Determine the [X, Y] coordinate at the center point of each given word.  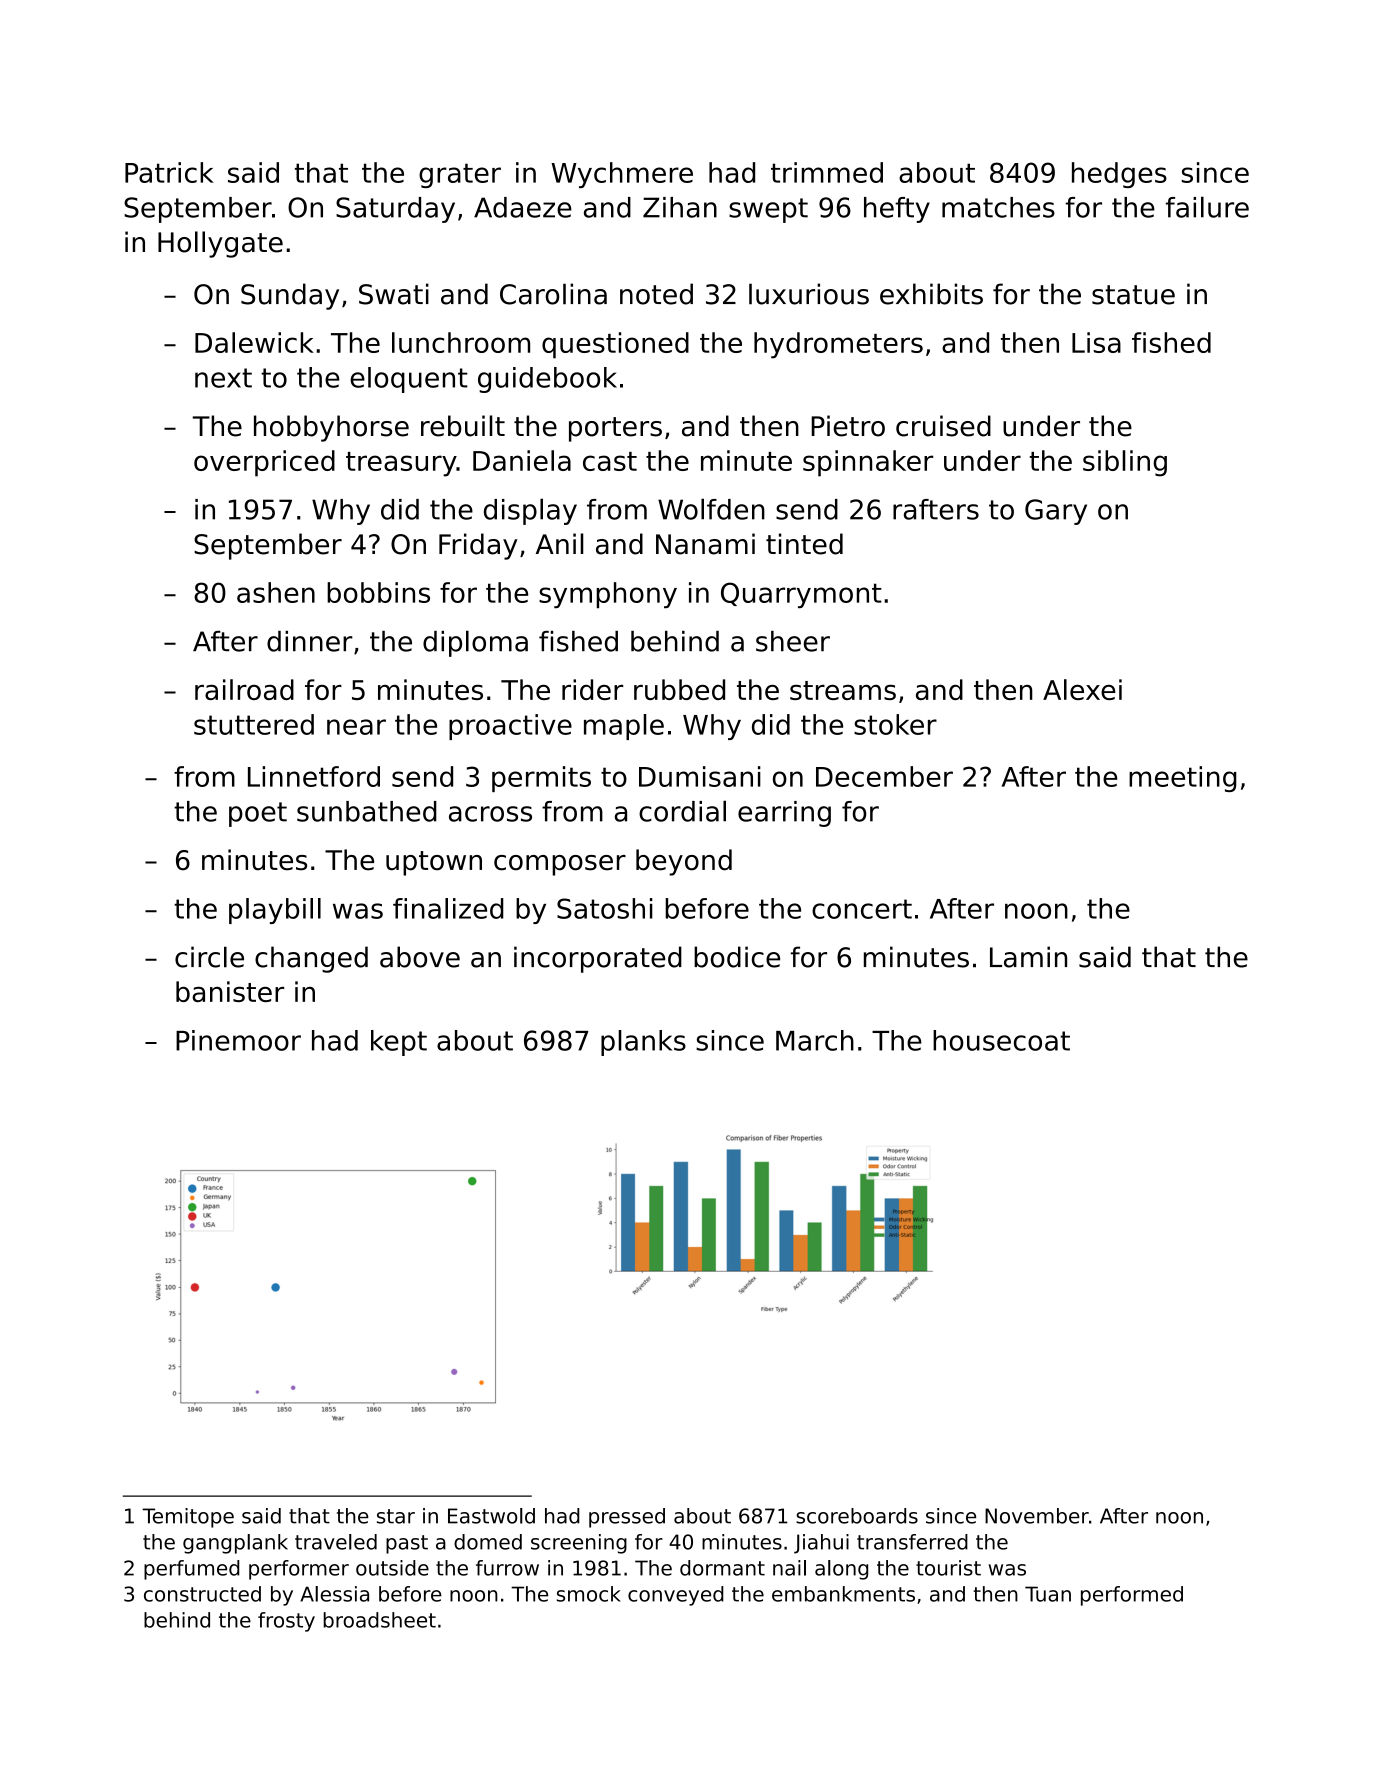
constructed [202, 1594]
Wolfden [711, 509]
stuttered [254, 724]
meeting [1182, 779]
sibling [1125, 463]
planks [643, 1043]
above [420, 957]
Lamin [1028, 957]
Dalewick [254, 342]
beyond [684, 862]
